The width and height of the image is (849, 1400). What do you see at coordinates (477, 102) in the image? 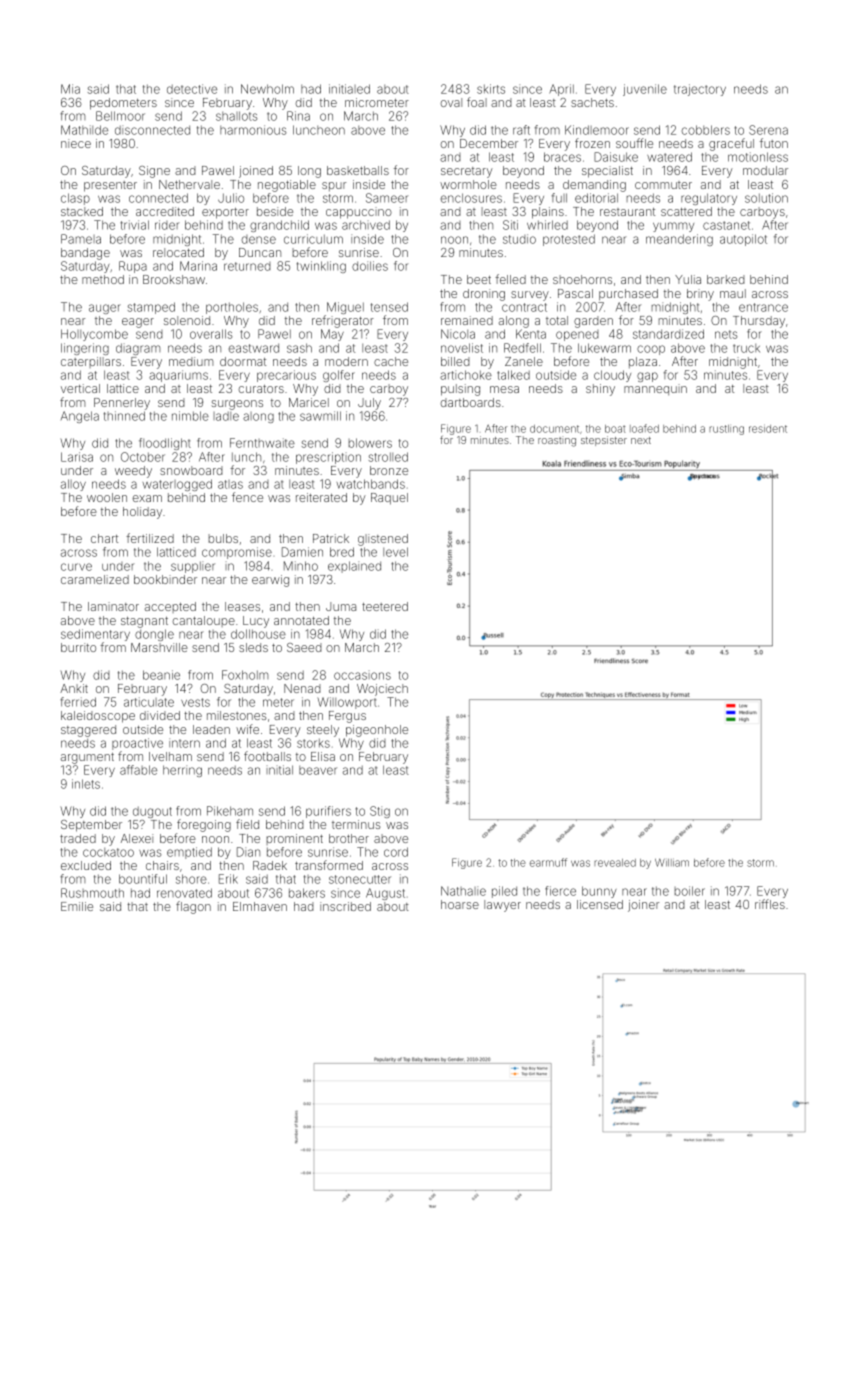
I see `foal` at bounding box center [477, 102].
